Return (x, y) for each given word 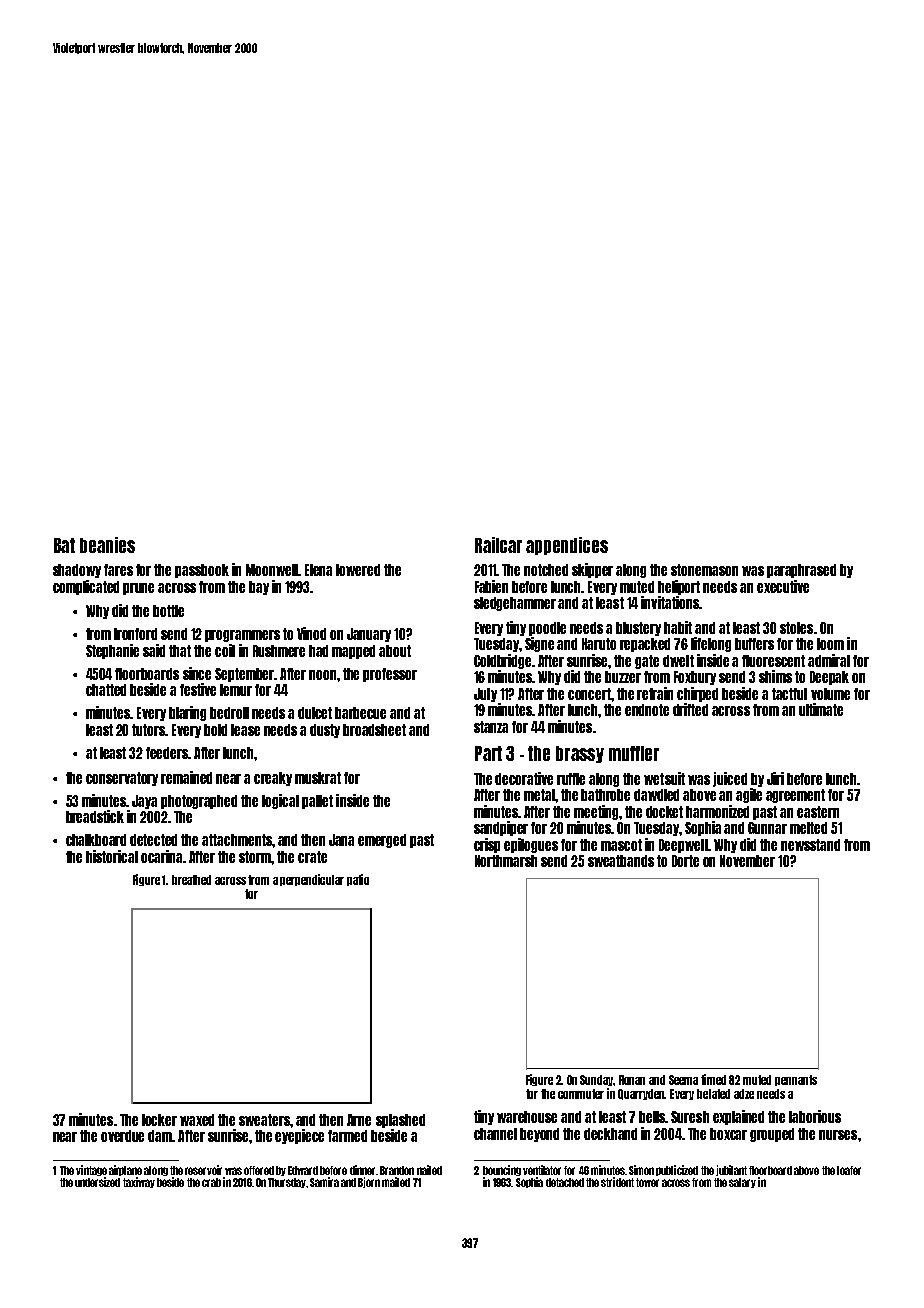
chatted (106, 690)
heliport (679, 587)
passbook (202, 571)
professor (390, 675)
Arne (359, 1120)
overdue (122, 1136)
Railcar (498, 545)
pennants (796, 1080)
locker (159, 1120)
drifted (690, 709)
